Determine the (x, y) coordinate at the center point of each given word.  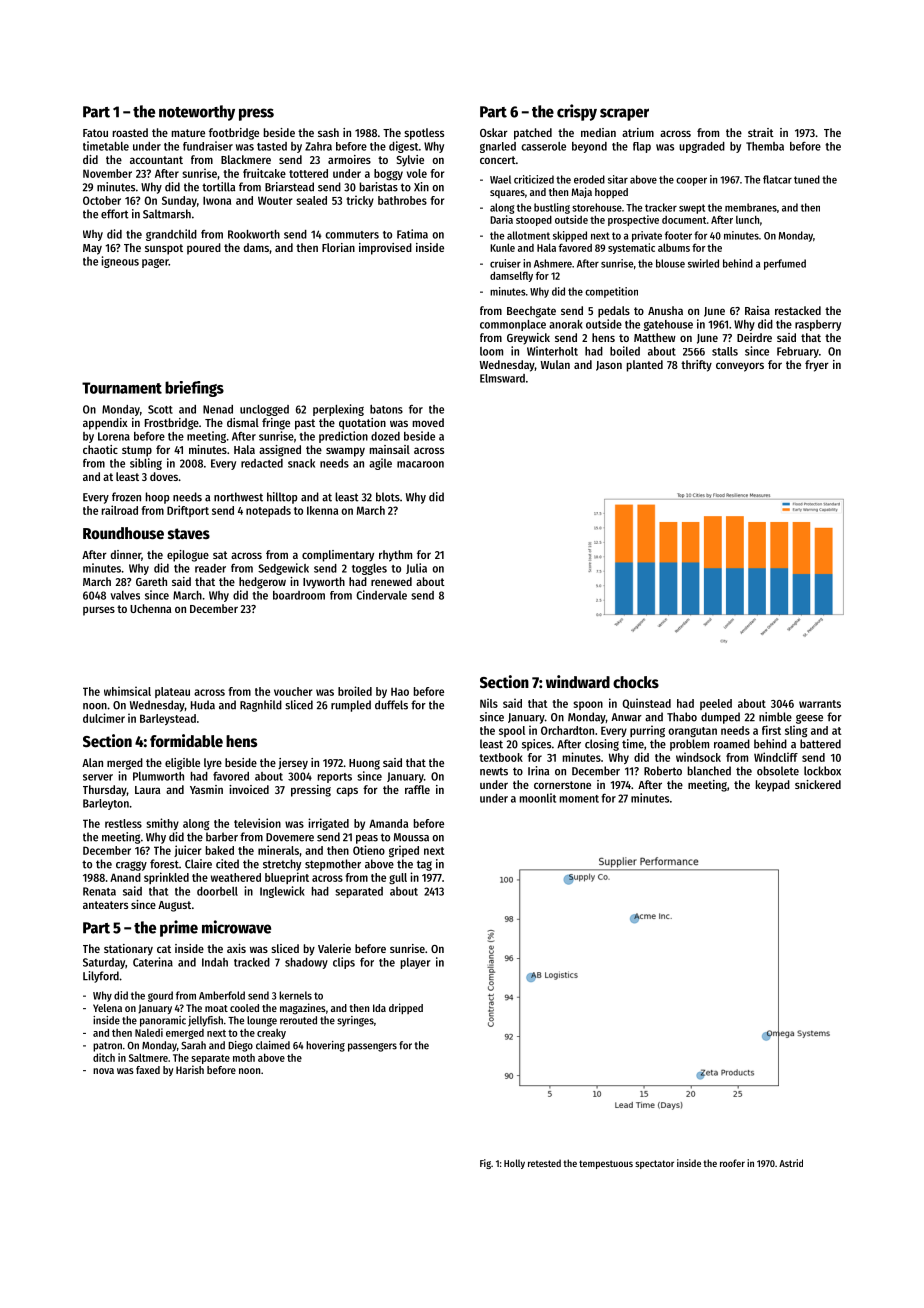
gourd (160, 996)
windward (578, 681)
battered (820, 744)
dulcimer (104, 718)
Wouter (275, 200)
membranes (751, 207)
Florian (338, 247)
